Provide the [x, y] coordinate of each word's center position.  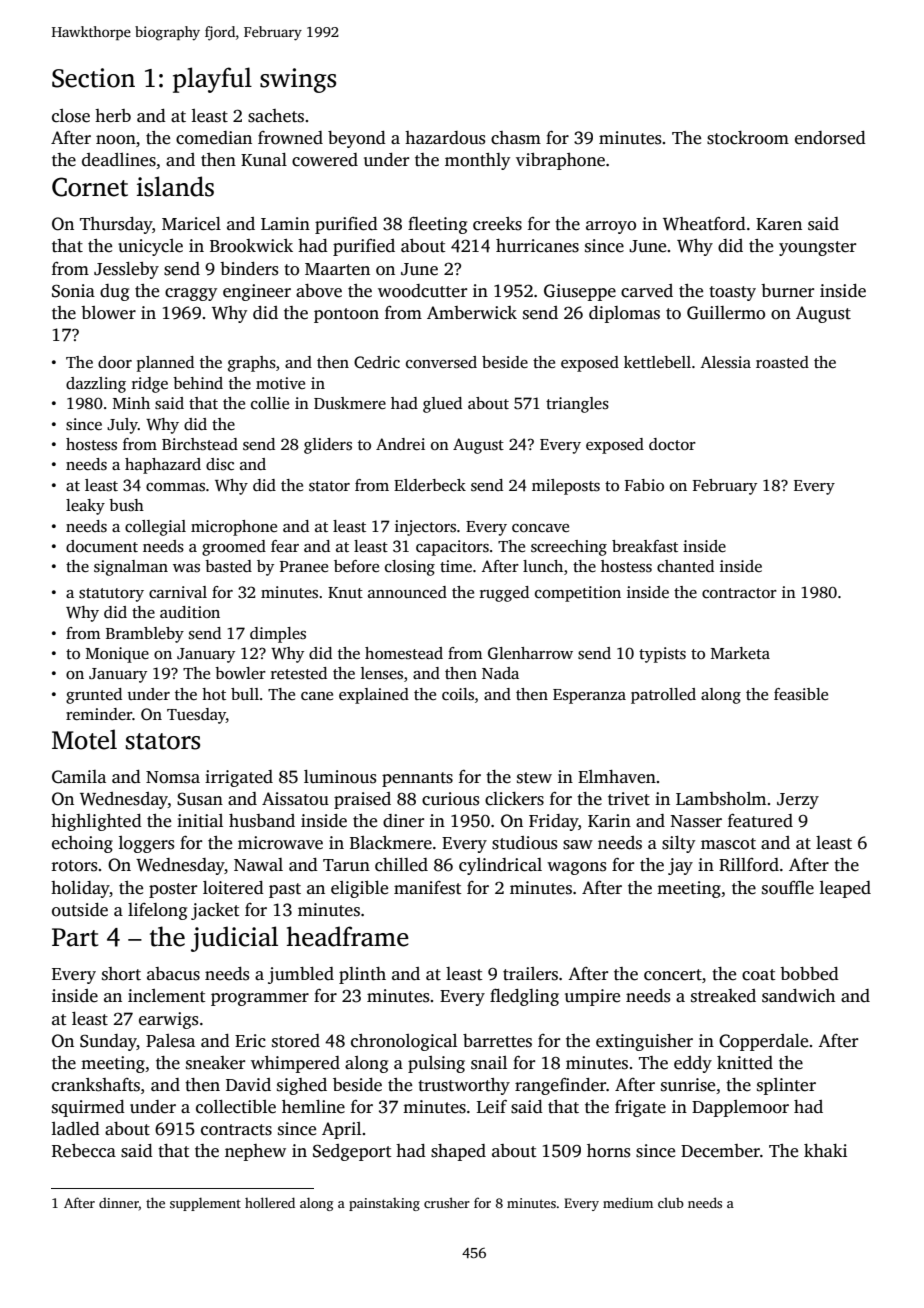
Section [93, 78]
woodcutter [422, 291]
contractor [739, 593]
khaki [825, 1150]
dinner [119, 1203]
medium [628, 1202]
